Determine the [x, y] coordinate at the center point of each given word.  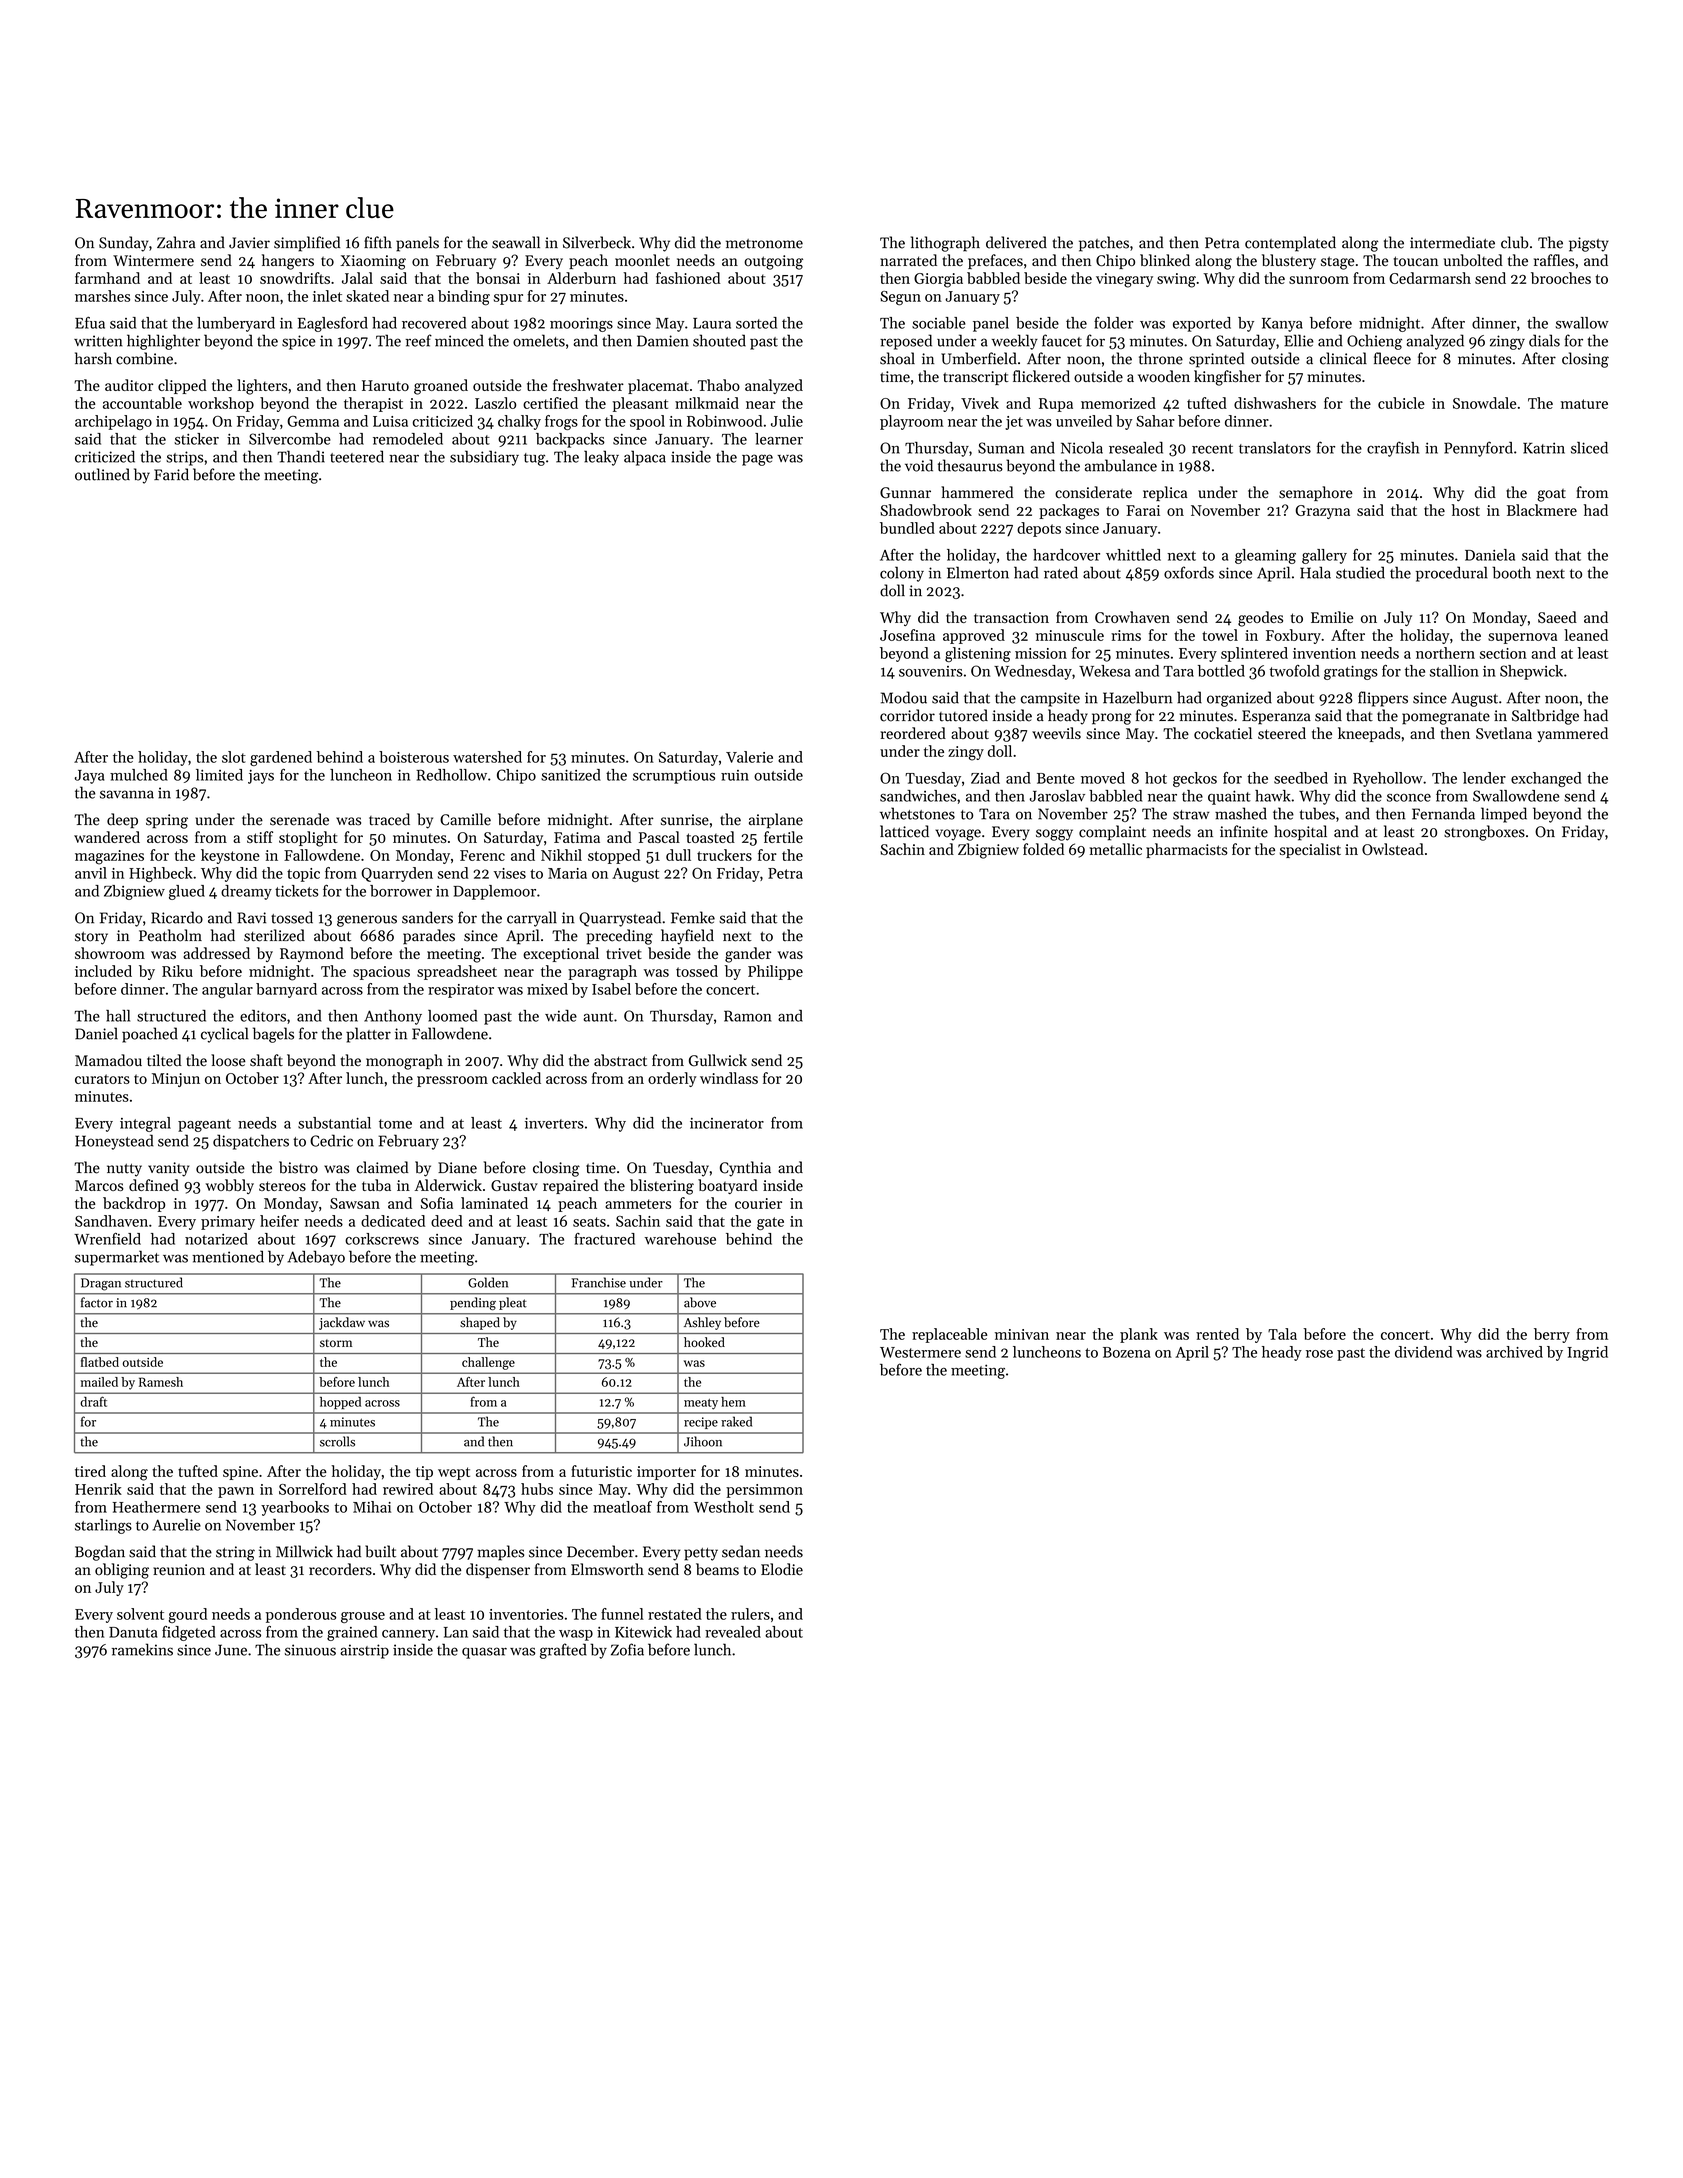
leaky [601, 458]
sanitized [571, 775]
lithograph [945, 244]
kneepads [1369, 734]
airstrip [364, 1651]
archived [1514, 1352]
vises [510, 873]
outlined [102, 474]
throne [1161, 358]
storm [336, 1343]
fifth [378, 242]
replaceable [949, 1335]
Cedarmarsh [1430, 278]
